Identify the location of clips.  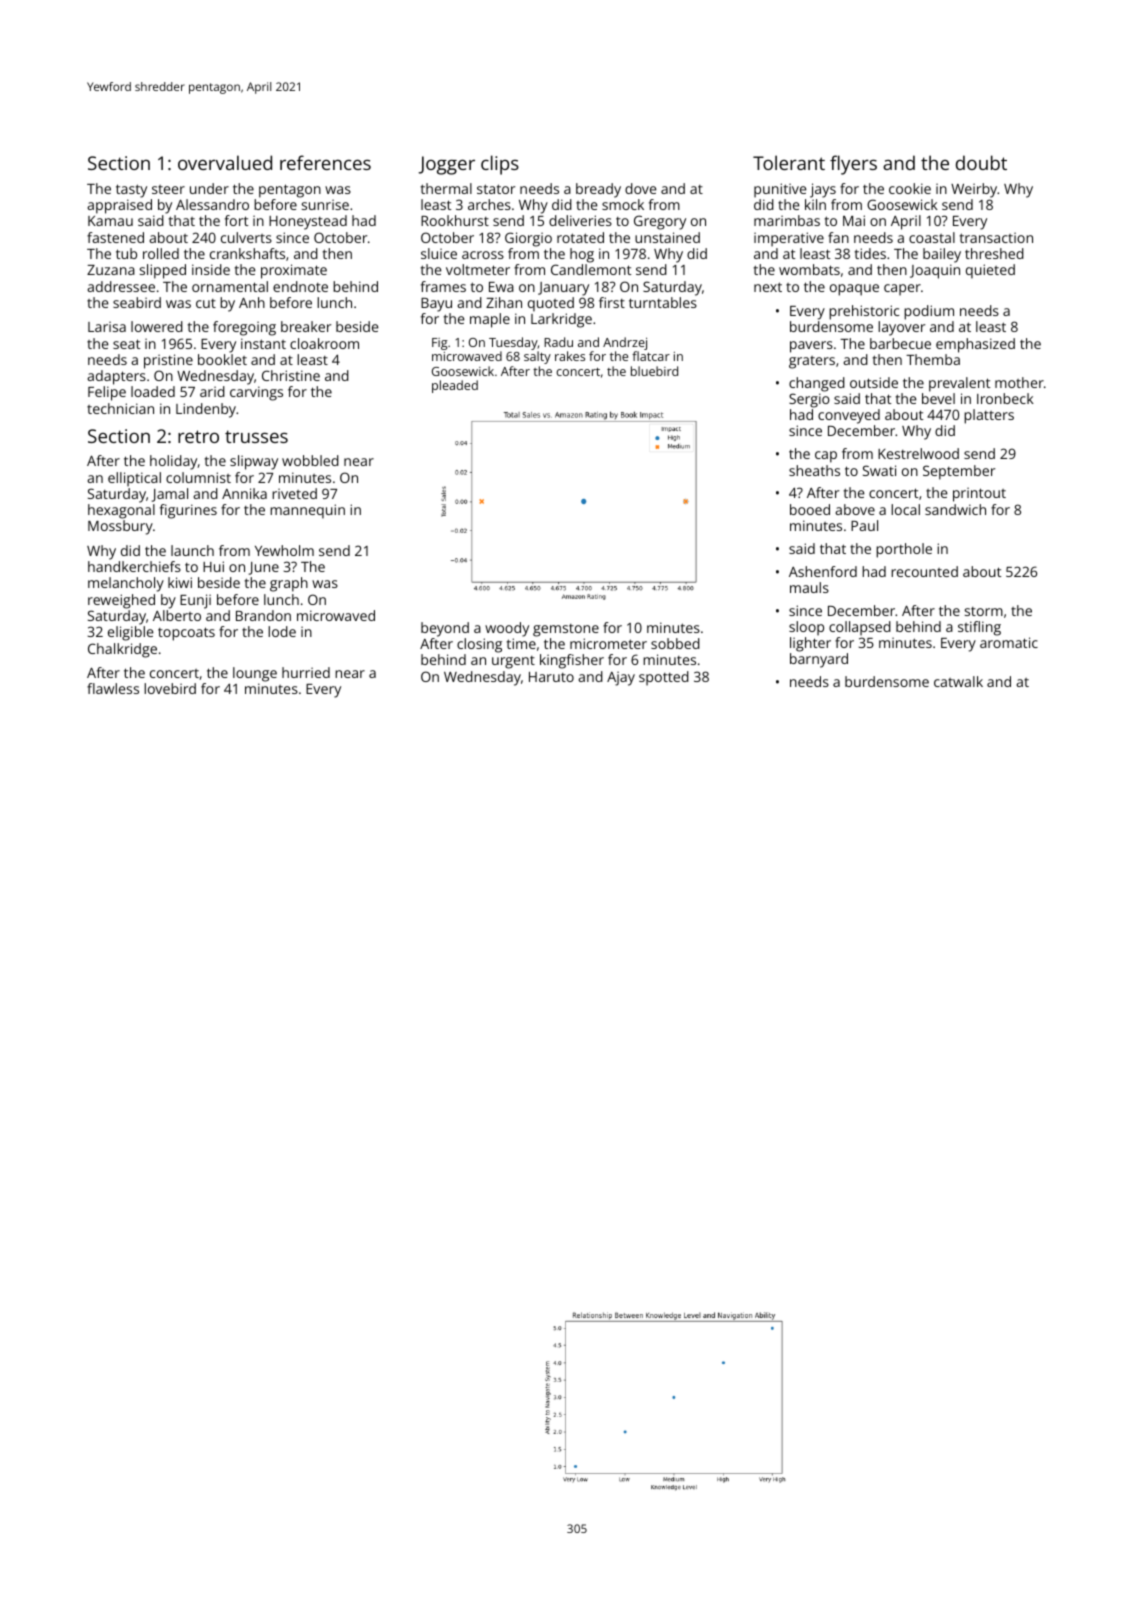
(500, 165).
